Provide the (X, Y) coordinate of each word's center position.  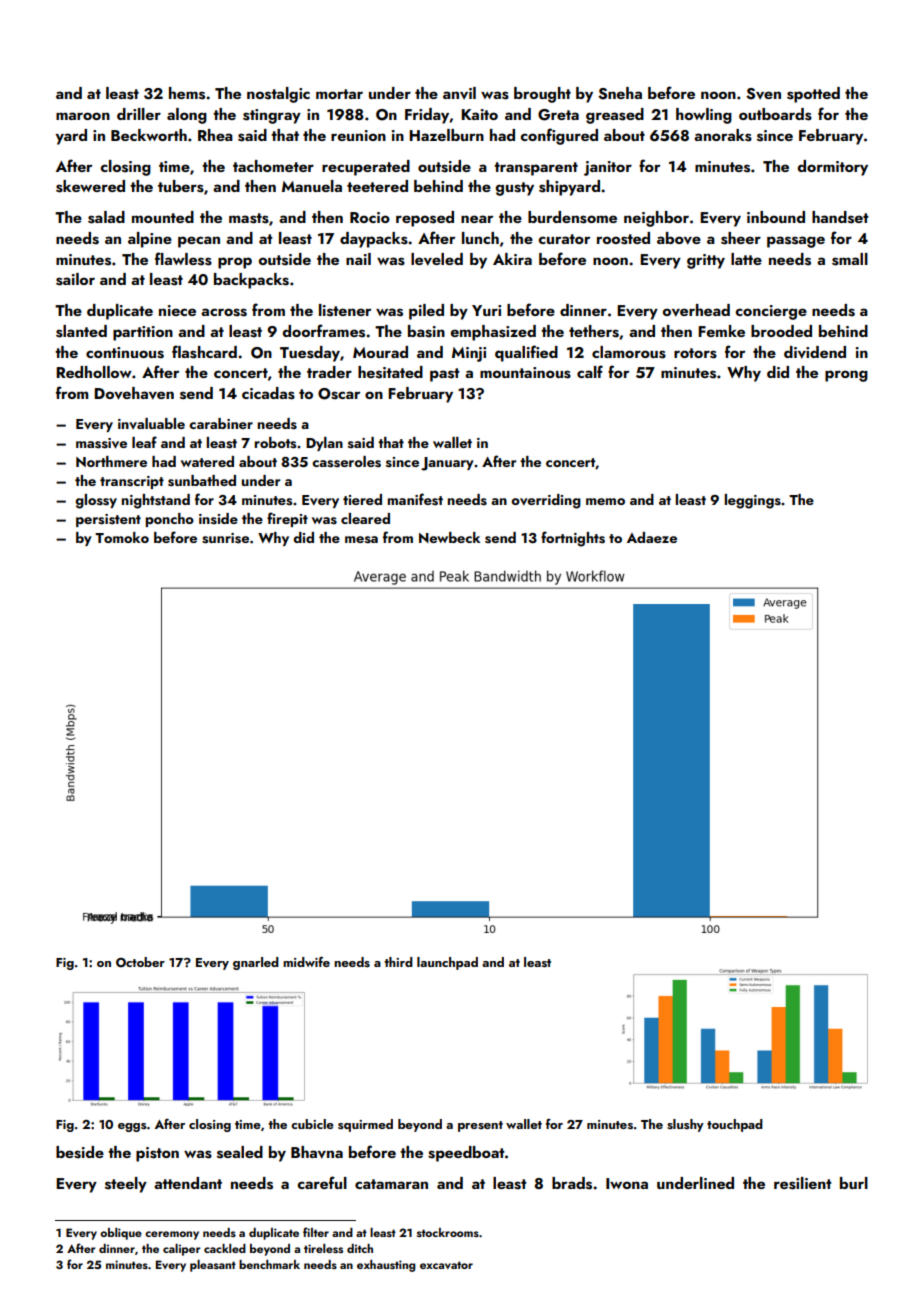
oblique (121, 1234)
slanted (81, 331)
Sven (763, 94)
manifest (415, 499)
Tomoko (122, 537)
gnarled (256, 963)
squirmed (365, 1125)
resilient (803, 1183)
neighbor (656, 219)
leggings (753, 501)
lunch (480, 238)
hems (187, 93)
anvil (459, 93)
